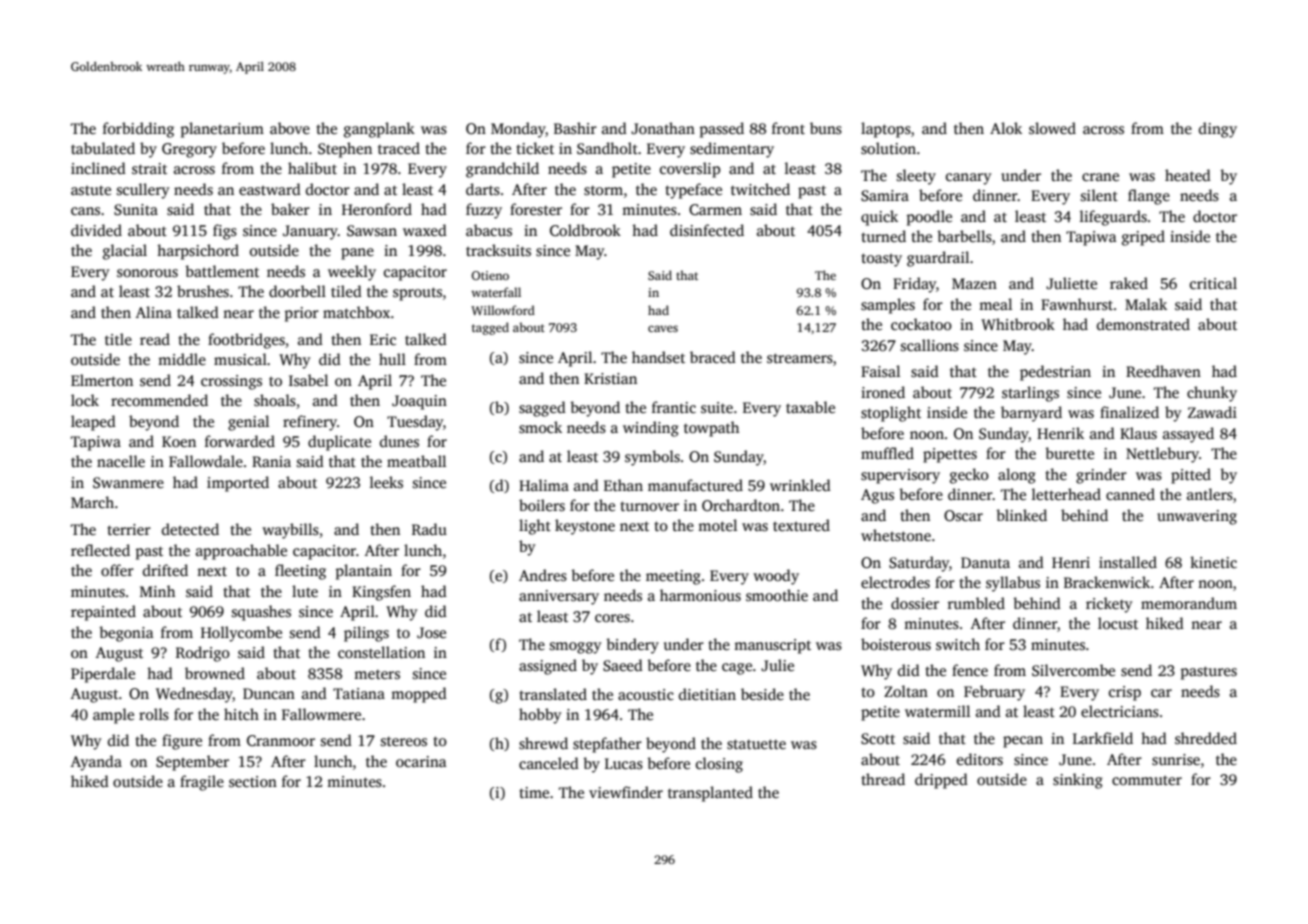 The image size is (1308, 924). I want to click on fragile, so click(202, 783).
